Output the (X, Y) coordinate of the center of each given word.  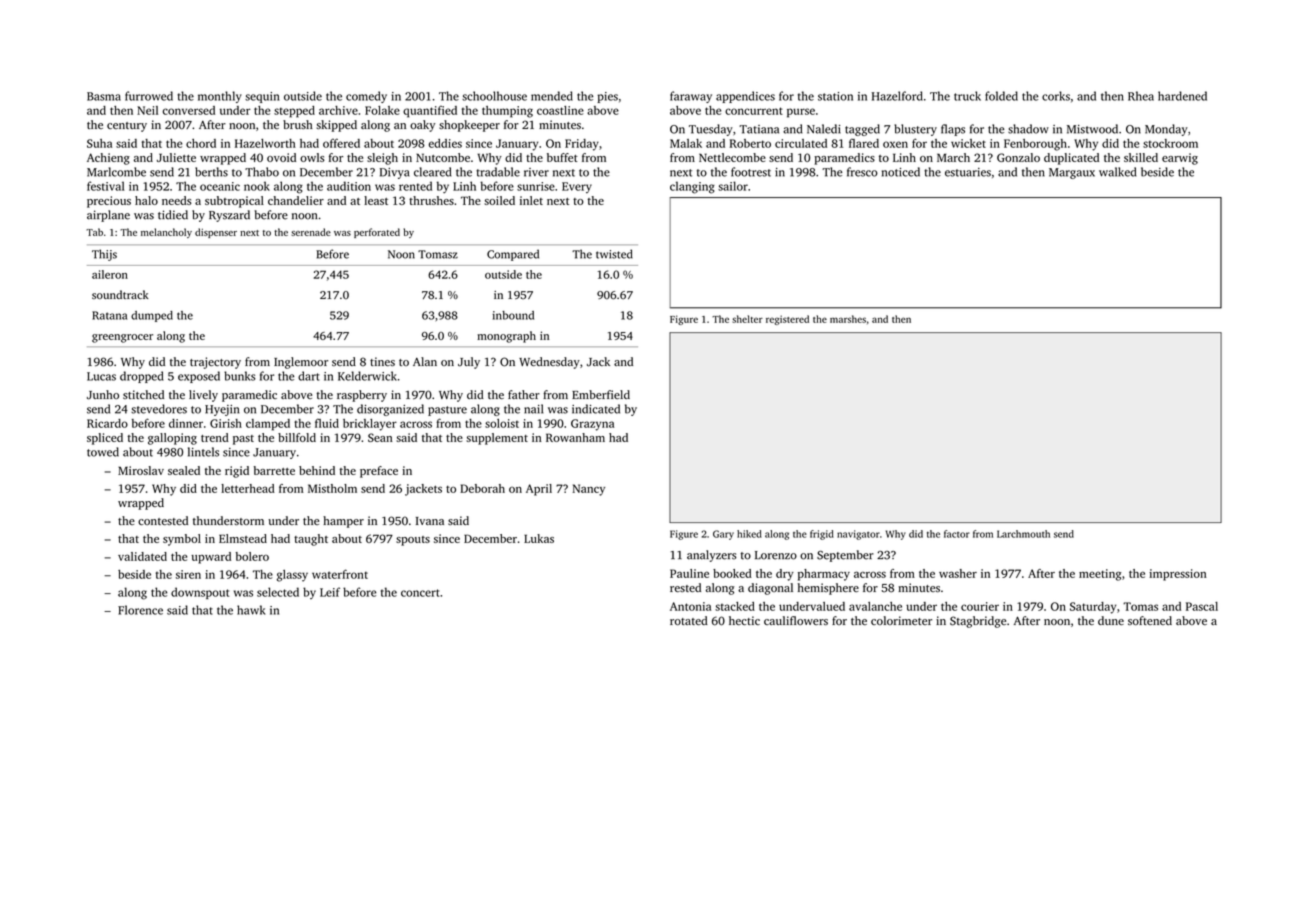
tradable (498, 172)
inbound (513, 315)
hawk (251, 610)
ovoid (281, 157)
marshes (848, 319)
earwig (1180, 159)
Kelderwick (367, 376)
